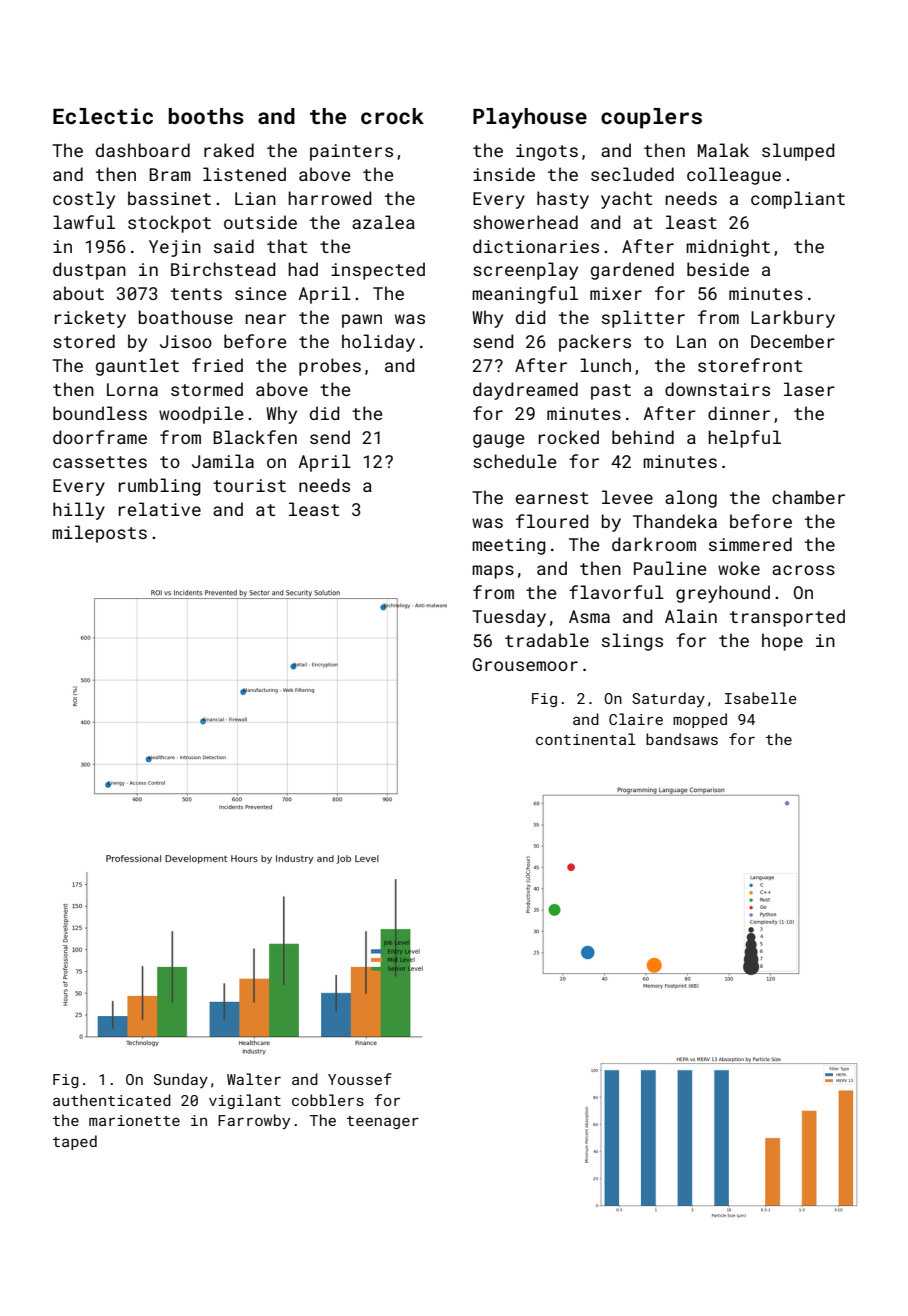 The height and width of the image is (1316, 908). I want to click on laser, so click(809, 389).
